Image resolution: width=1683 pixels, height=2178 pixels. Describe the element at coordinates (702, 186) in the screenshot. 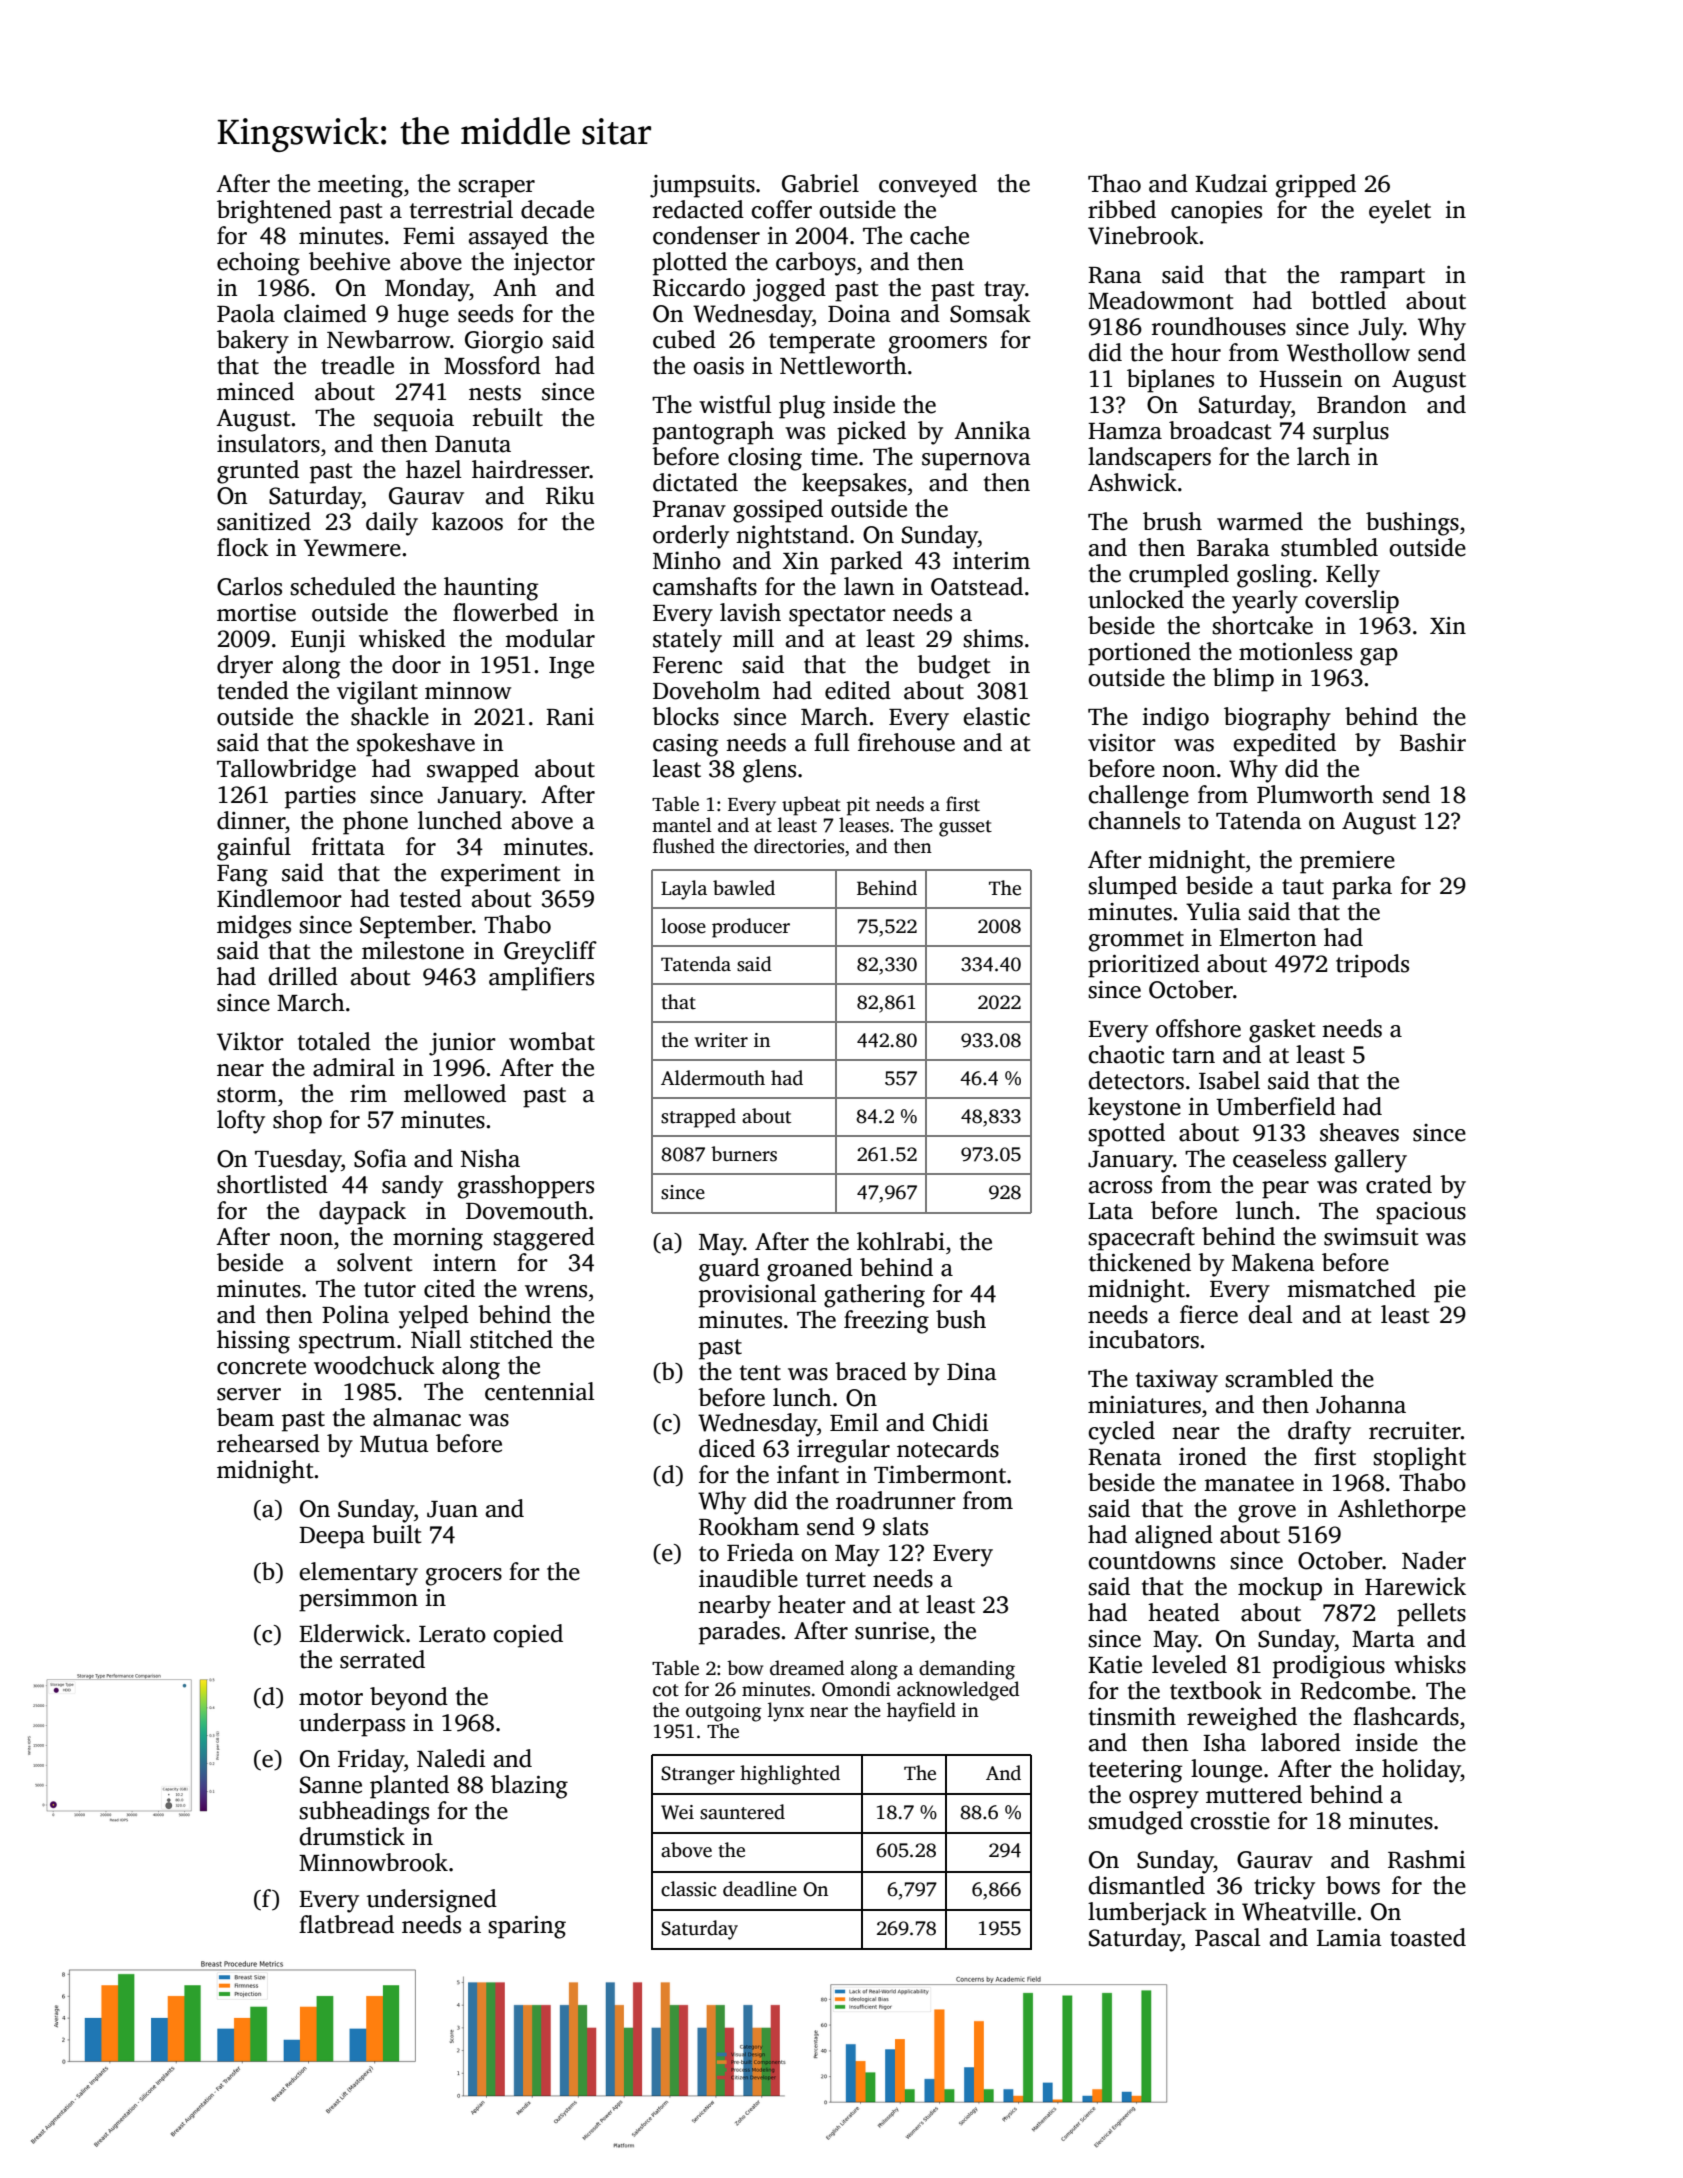

I see `jumpsuits` at that location.
